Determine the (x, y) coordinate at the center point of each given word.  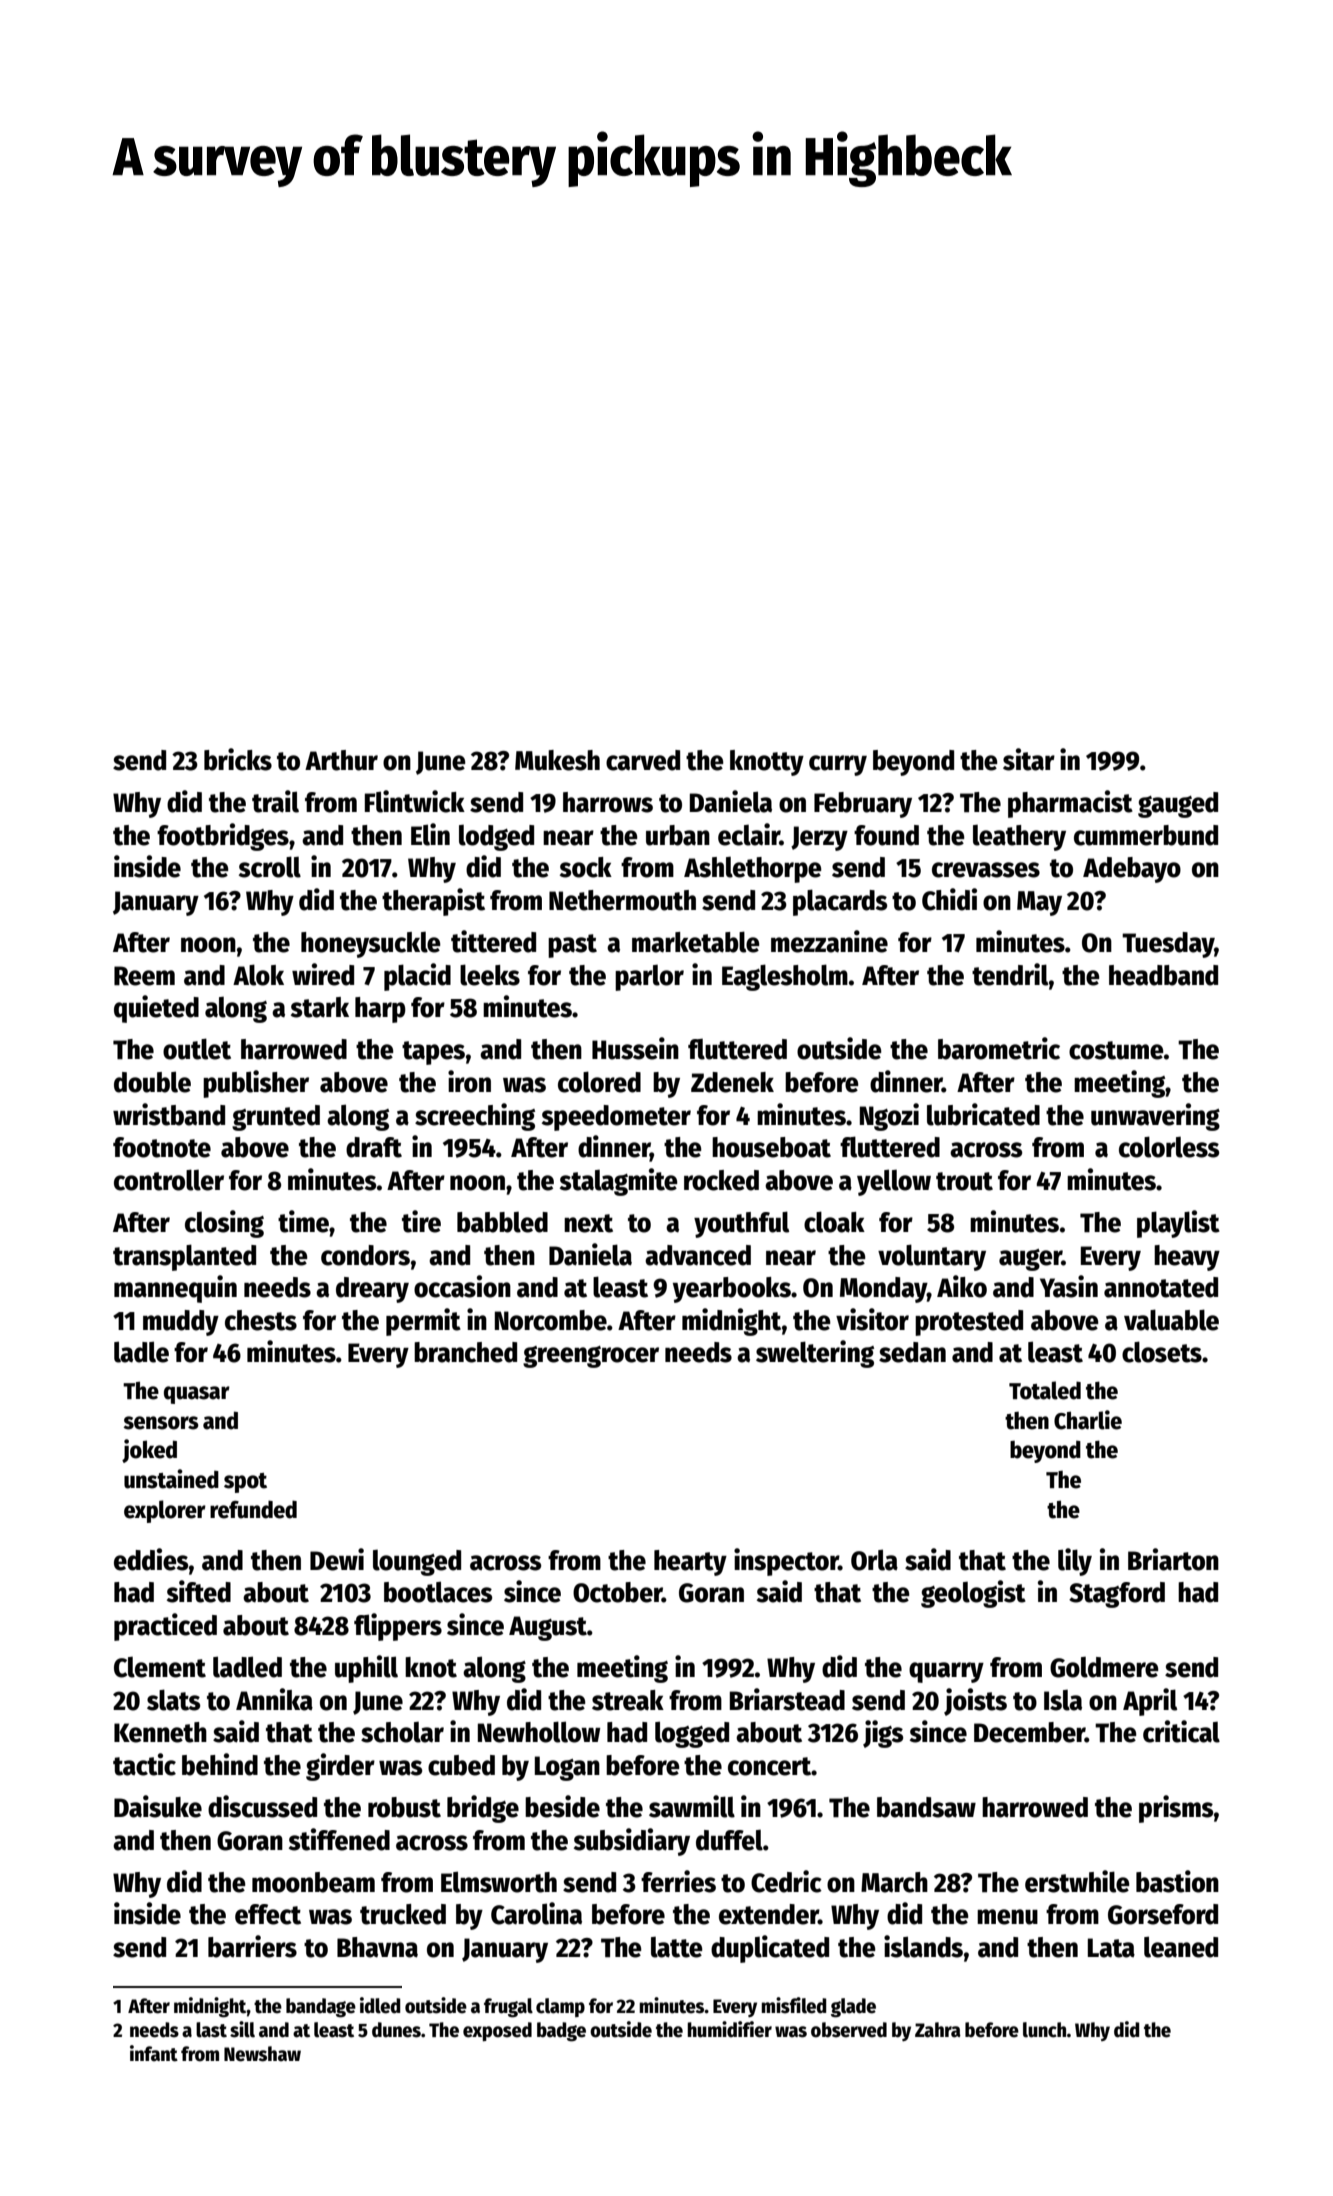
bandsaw (926, 1807)
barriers (252, 1946)
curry (838, 765)
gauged (1178, 805)
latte (677, 1947)
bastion (1177, 1881)
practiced (165, 1627)
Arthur (341, 760)
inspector (786, 1562)
